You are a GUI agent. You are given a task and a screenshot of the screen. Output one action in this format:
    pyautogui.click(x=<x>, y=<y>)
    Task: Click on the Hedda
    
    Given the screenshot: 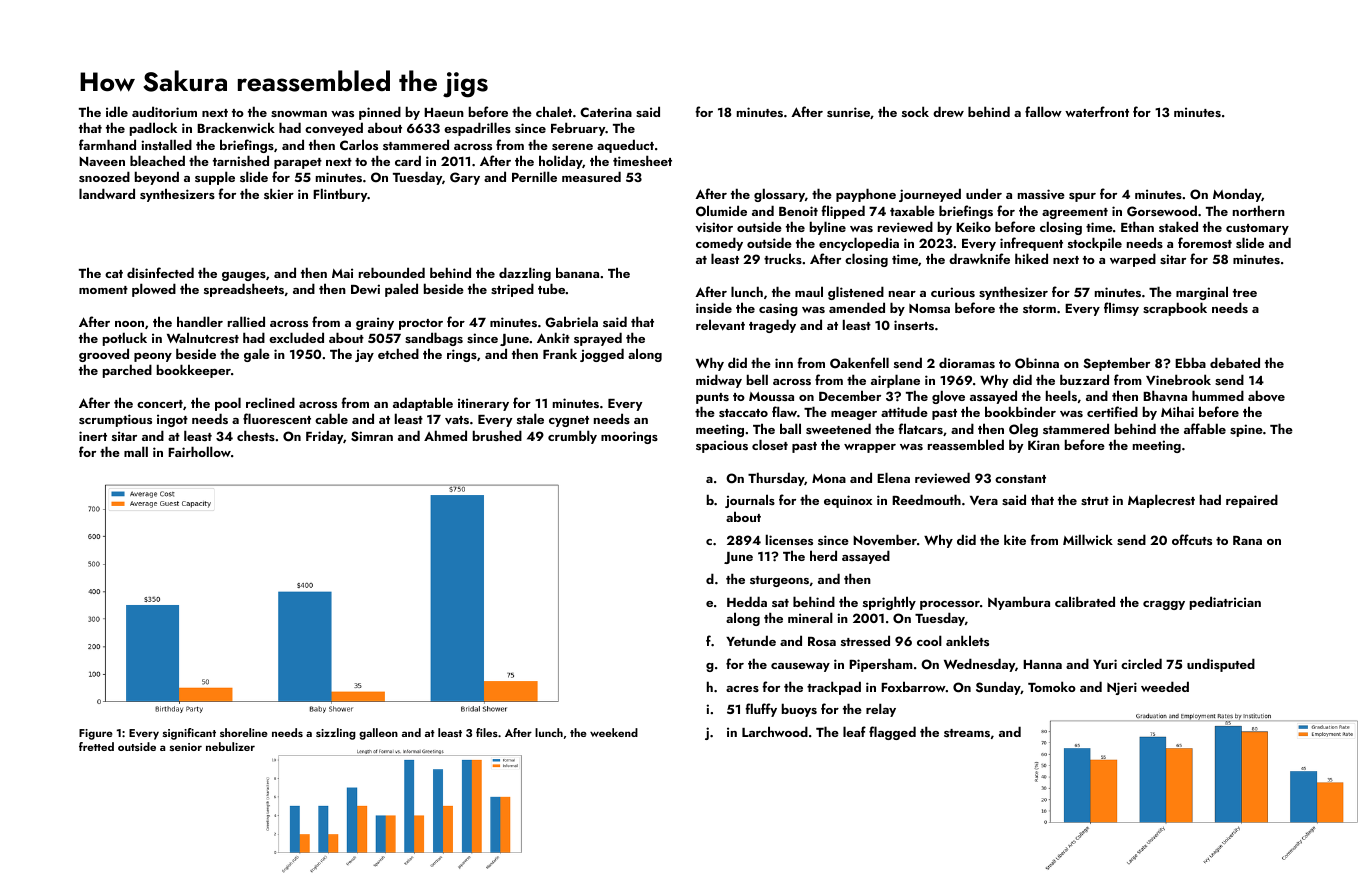 What is the action you would take?
    pyautogui.click(x=747, y=601)
